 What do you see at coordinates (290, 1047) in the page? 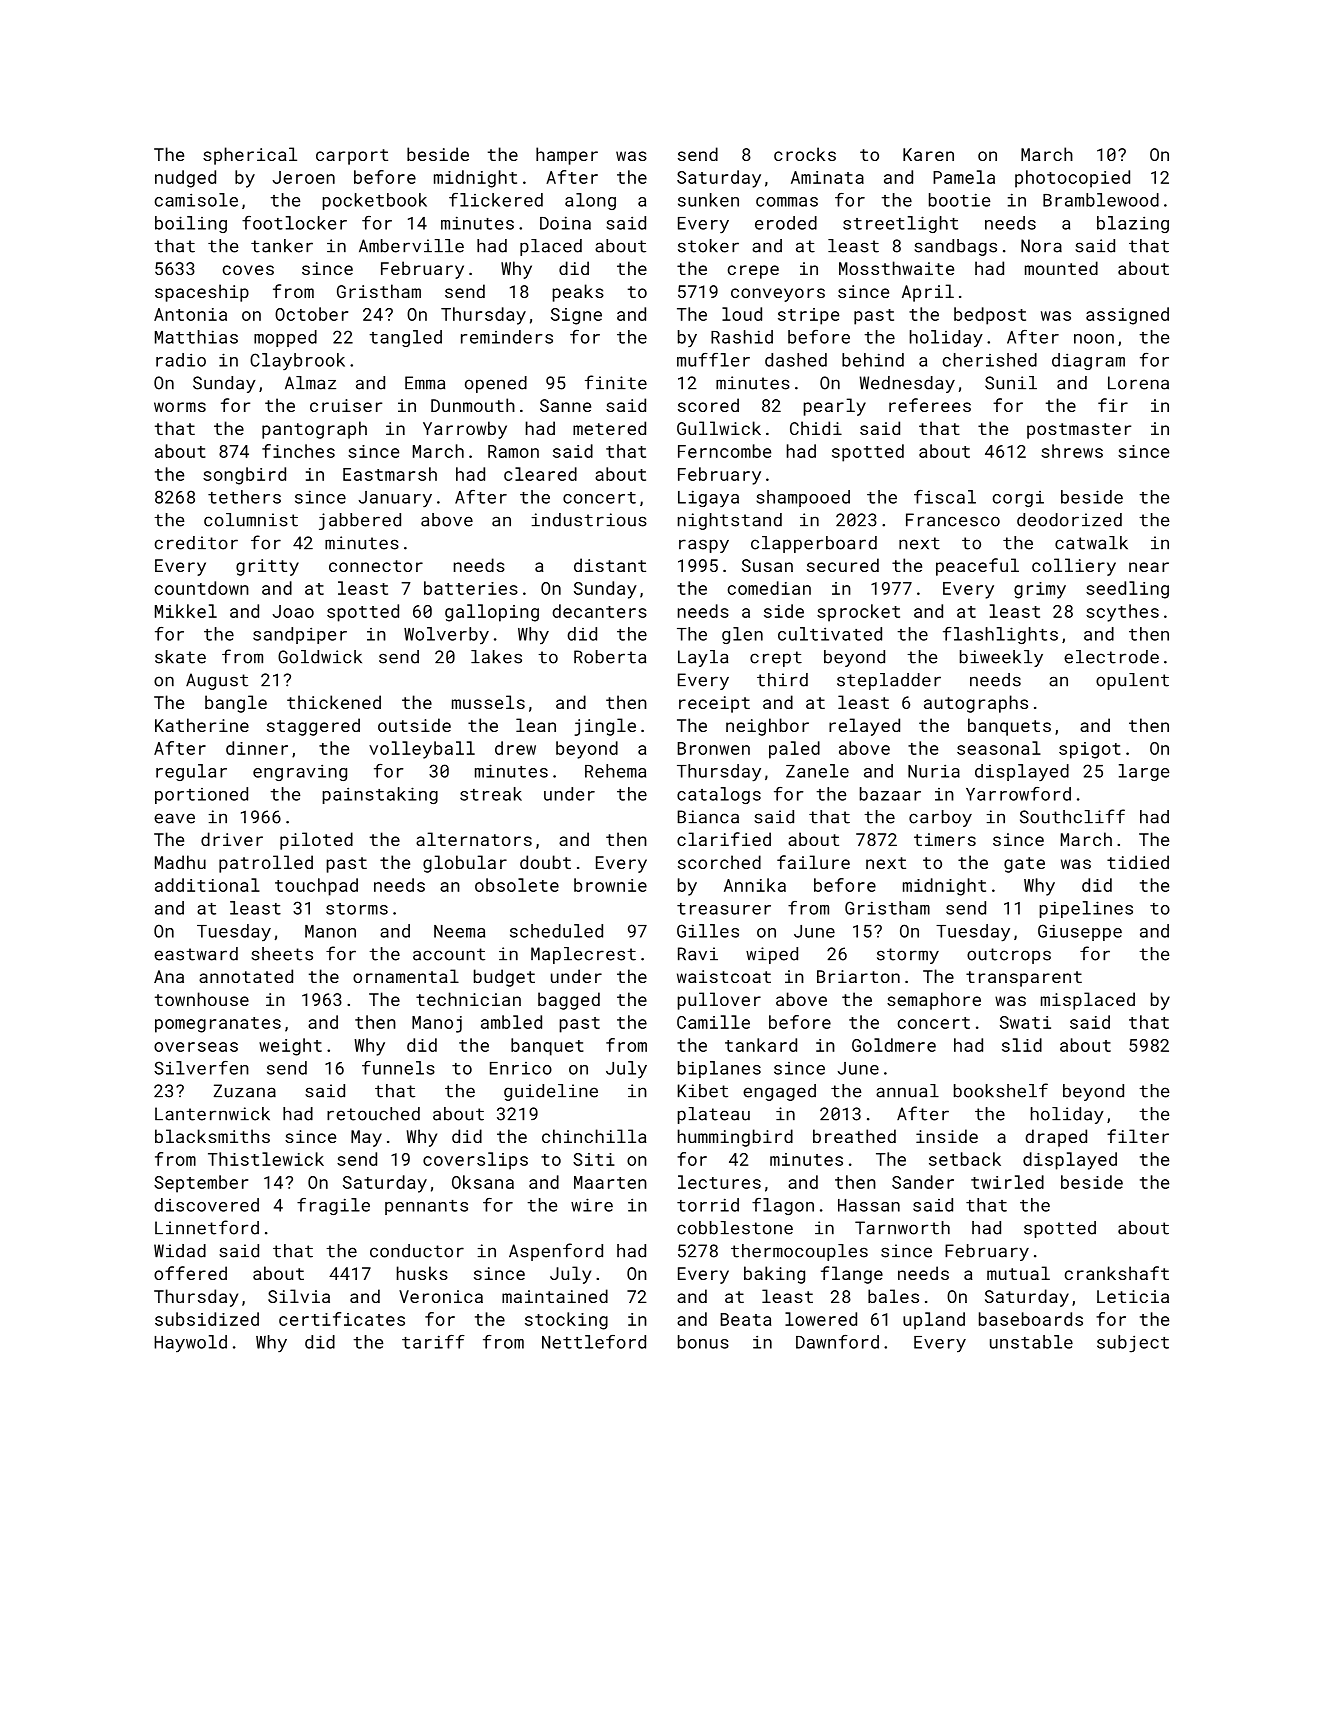
I see `weight` at bounding box center [290, 1047].
